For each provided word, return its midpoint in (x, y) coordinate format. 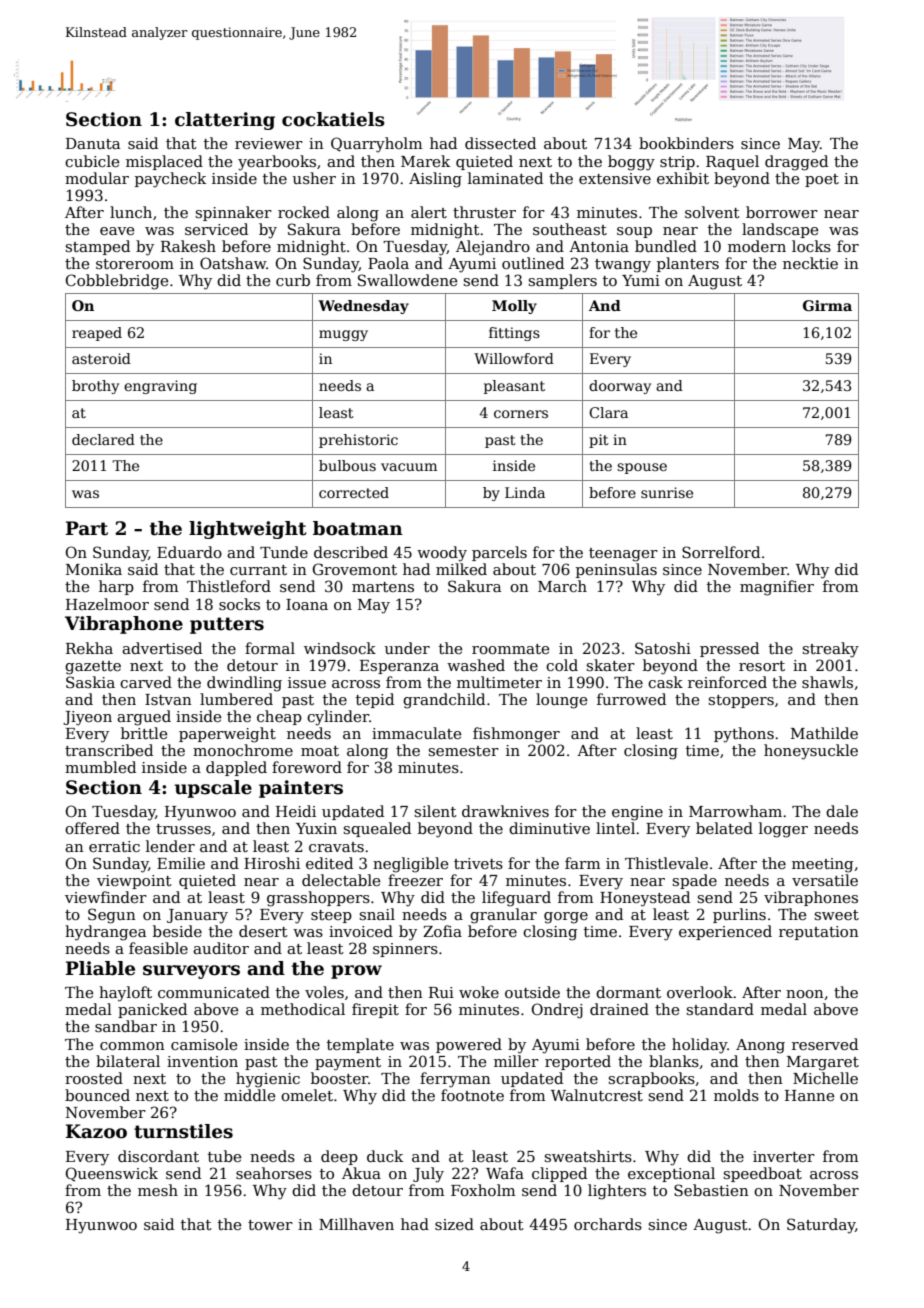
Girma (827, 305)
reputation (819, 933)
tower (270, 1225)
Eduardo (189, 552)
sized (454, 1224)
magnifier (777, 588)
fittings (514, 334)
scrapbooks (651, 1079)
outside (532, 992)
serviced (216, 229)
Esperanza (399, 667)
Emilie (181, 863)
